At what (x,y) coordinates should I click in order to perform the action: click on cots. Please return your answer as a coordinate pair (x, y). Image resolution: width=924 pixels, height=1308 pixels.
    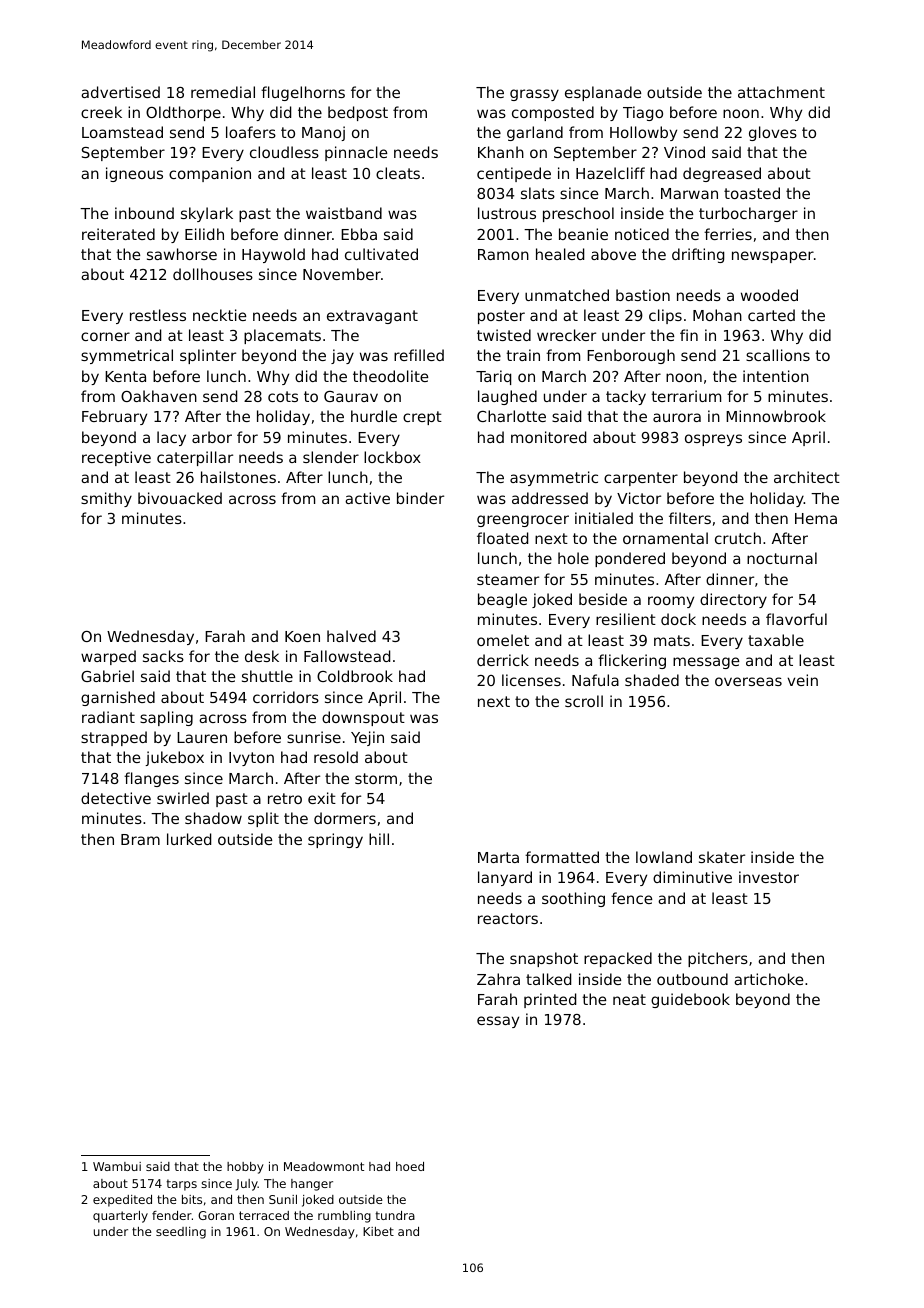
    Looking at the image, I should click on (283, 396).
